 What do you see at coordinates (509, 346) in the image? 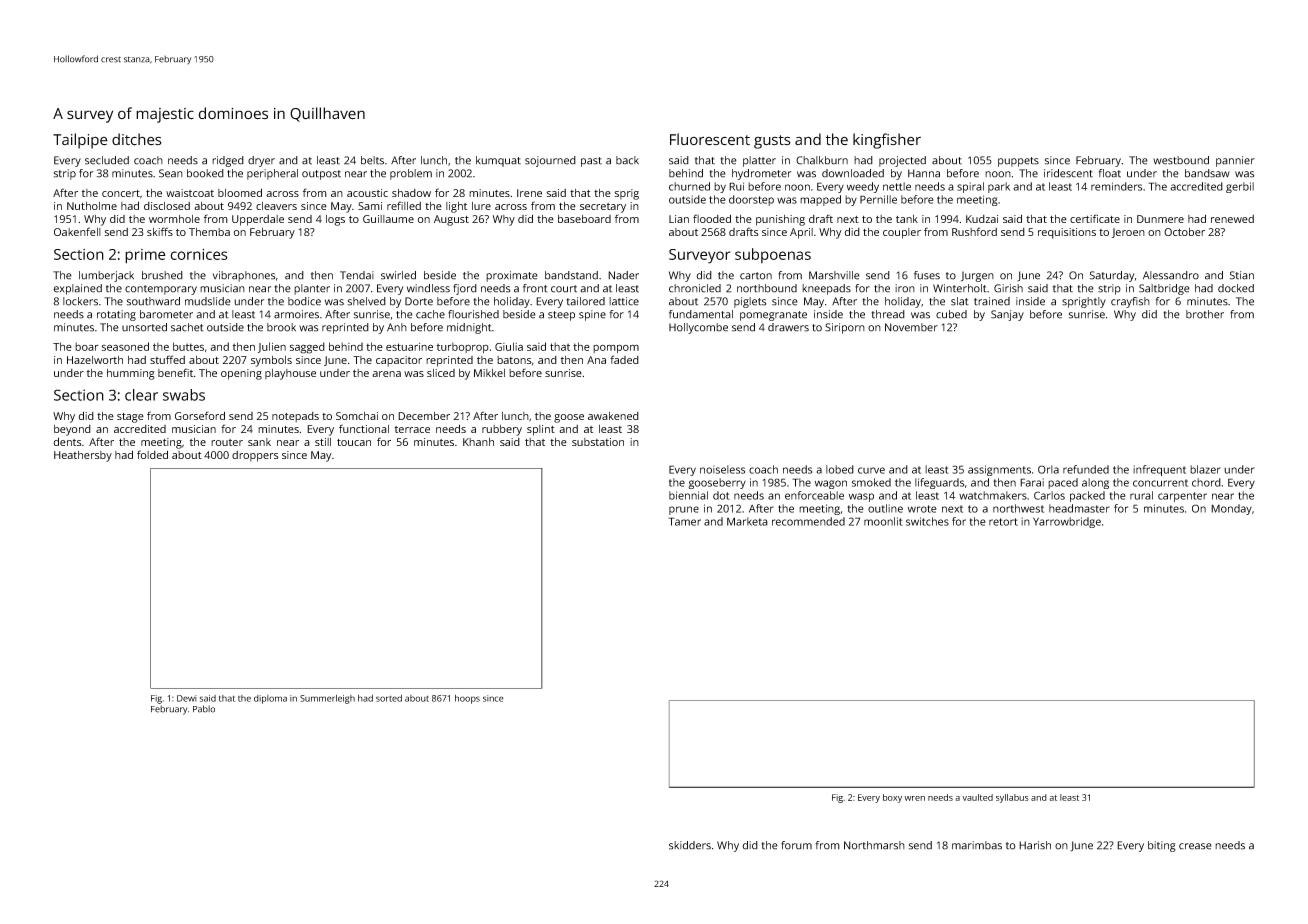
I see `Giulia` at bounding box center [509, 346].
